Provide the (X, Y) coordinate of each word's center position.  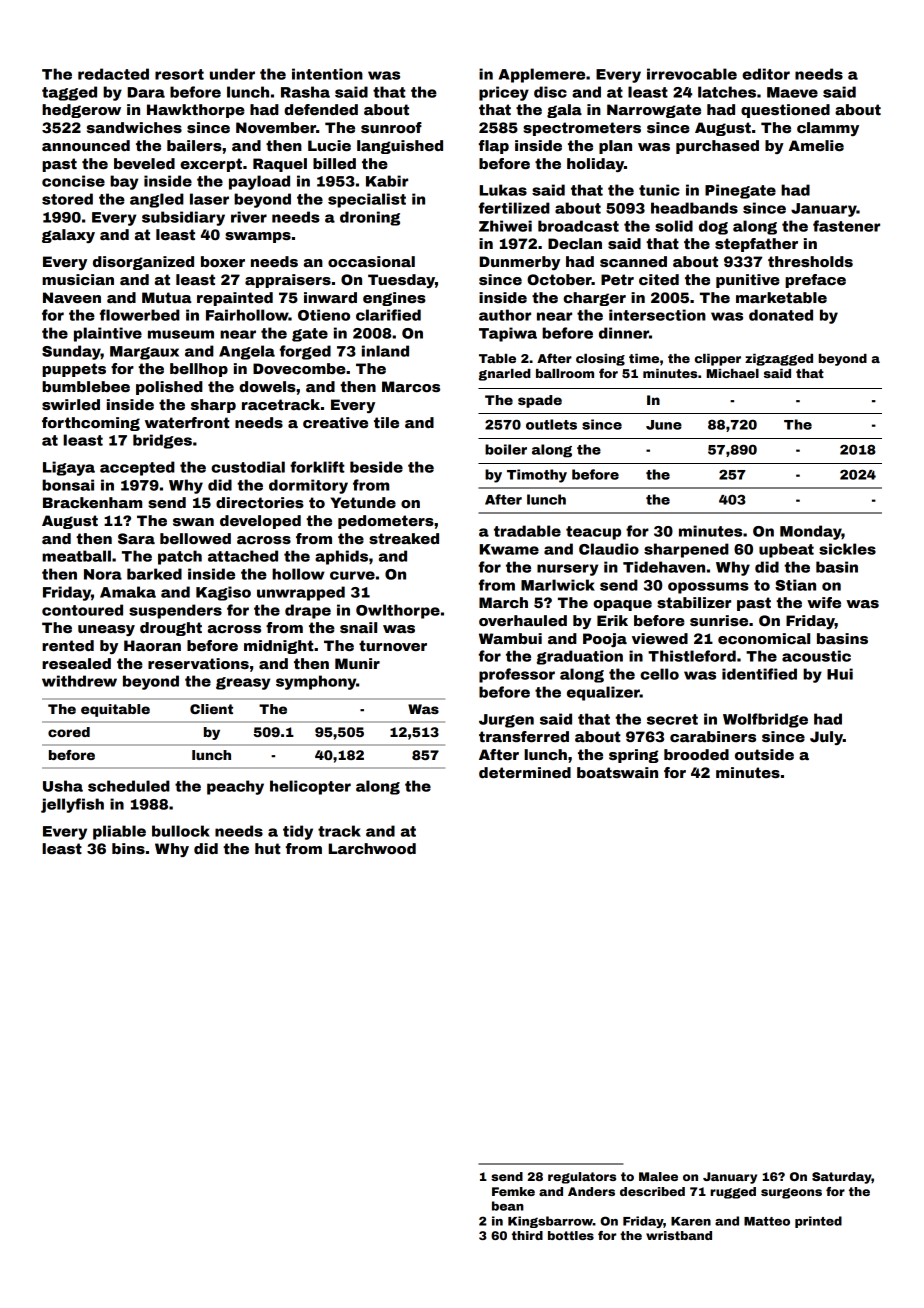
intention (327, 74)
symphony (316, 682)
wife (824, 602)
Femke (513, 1191)
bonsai (68, 485)
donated (781, 315)
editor (766, 74)
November (276, 127)
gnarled (505, 375)
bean (508, 1206)
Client (211, 709)
